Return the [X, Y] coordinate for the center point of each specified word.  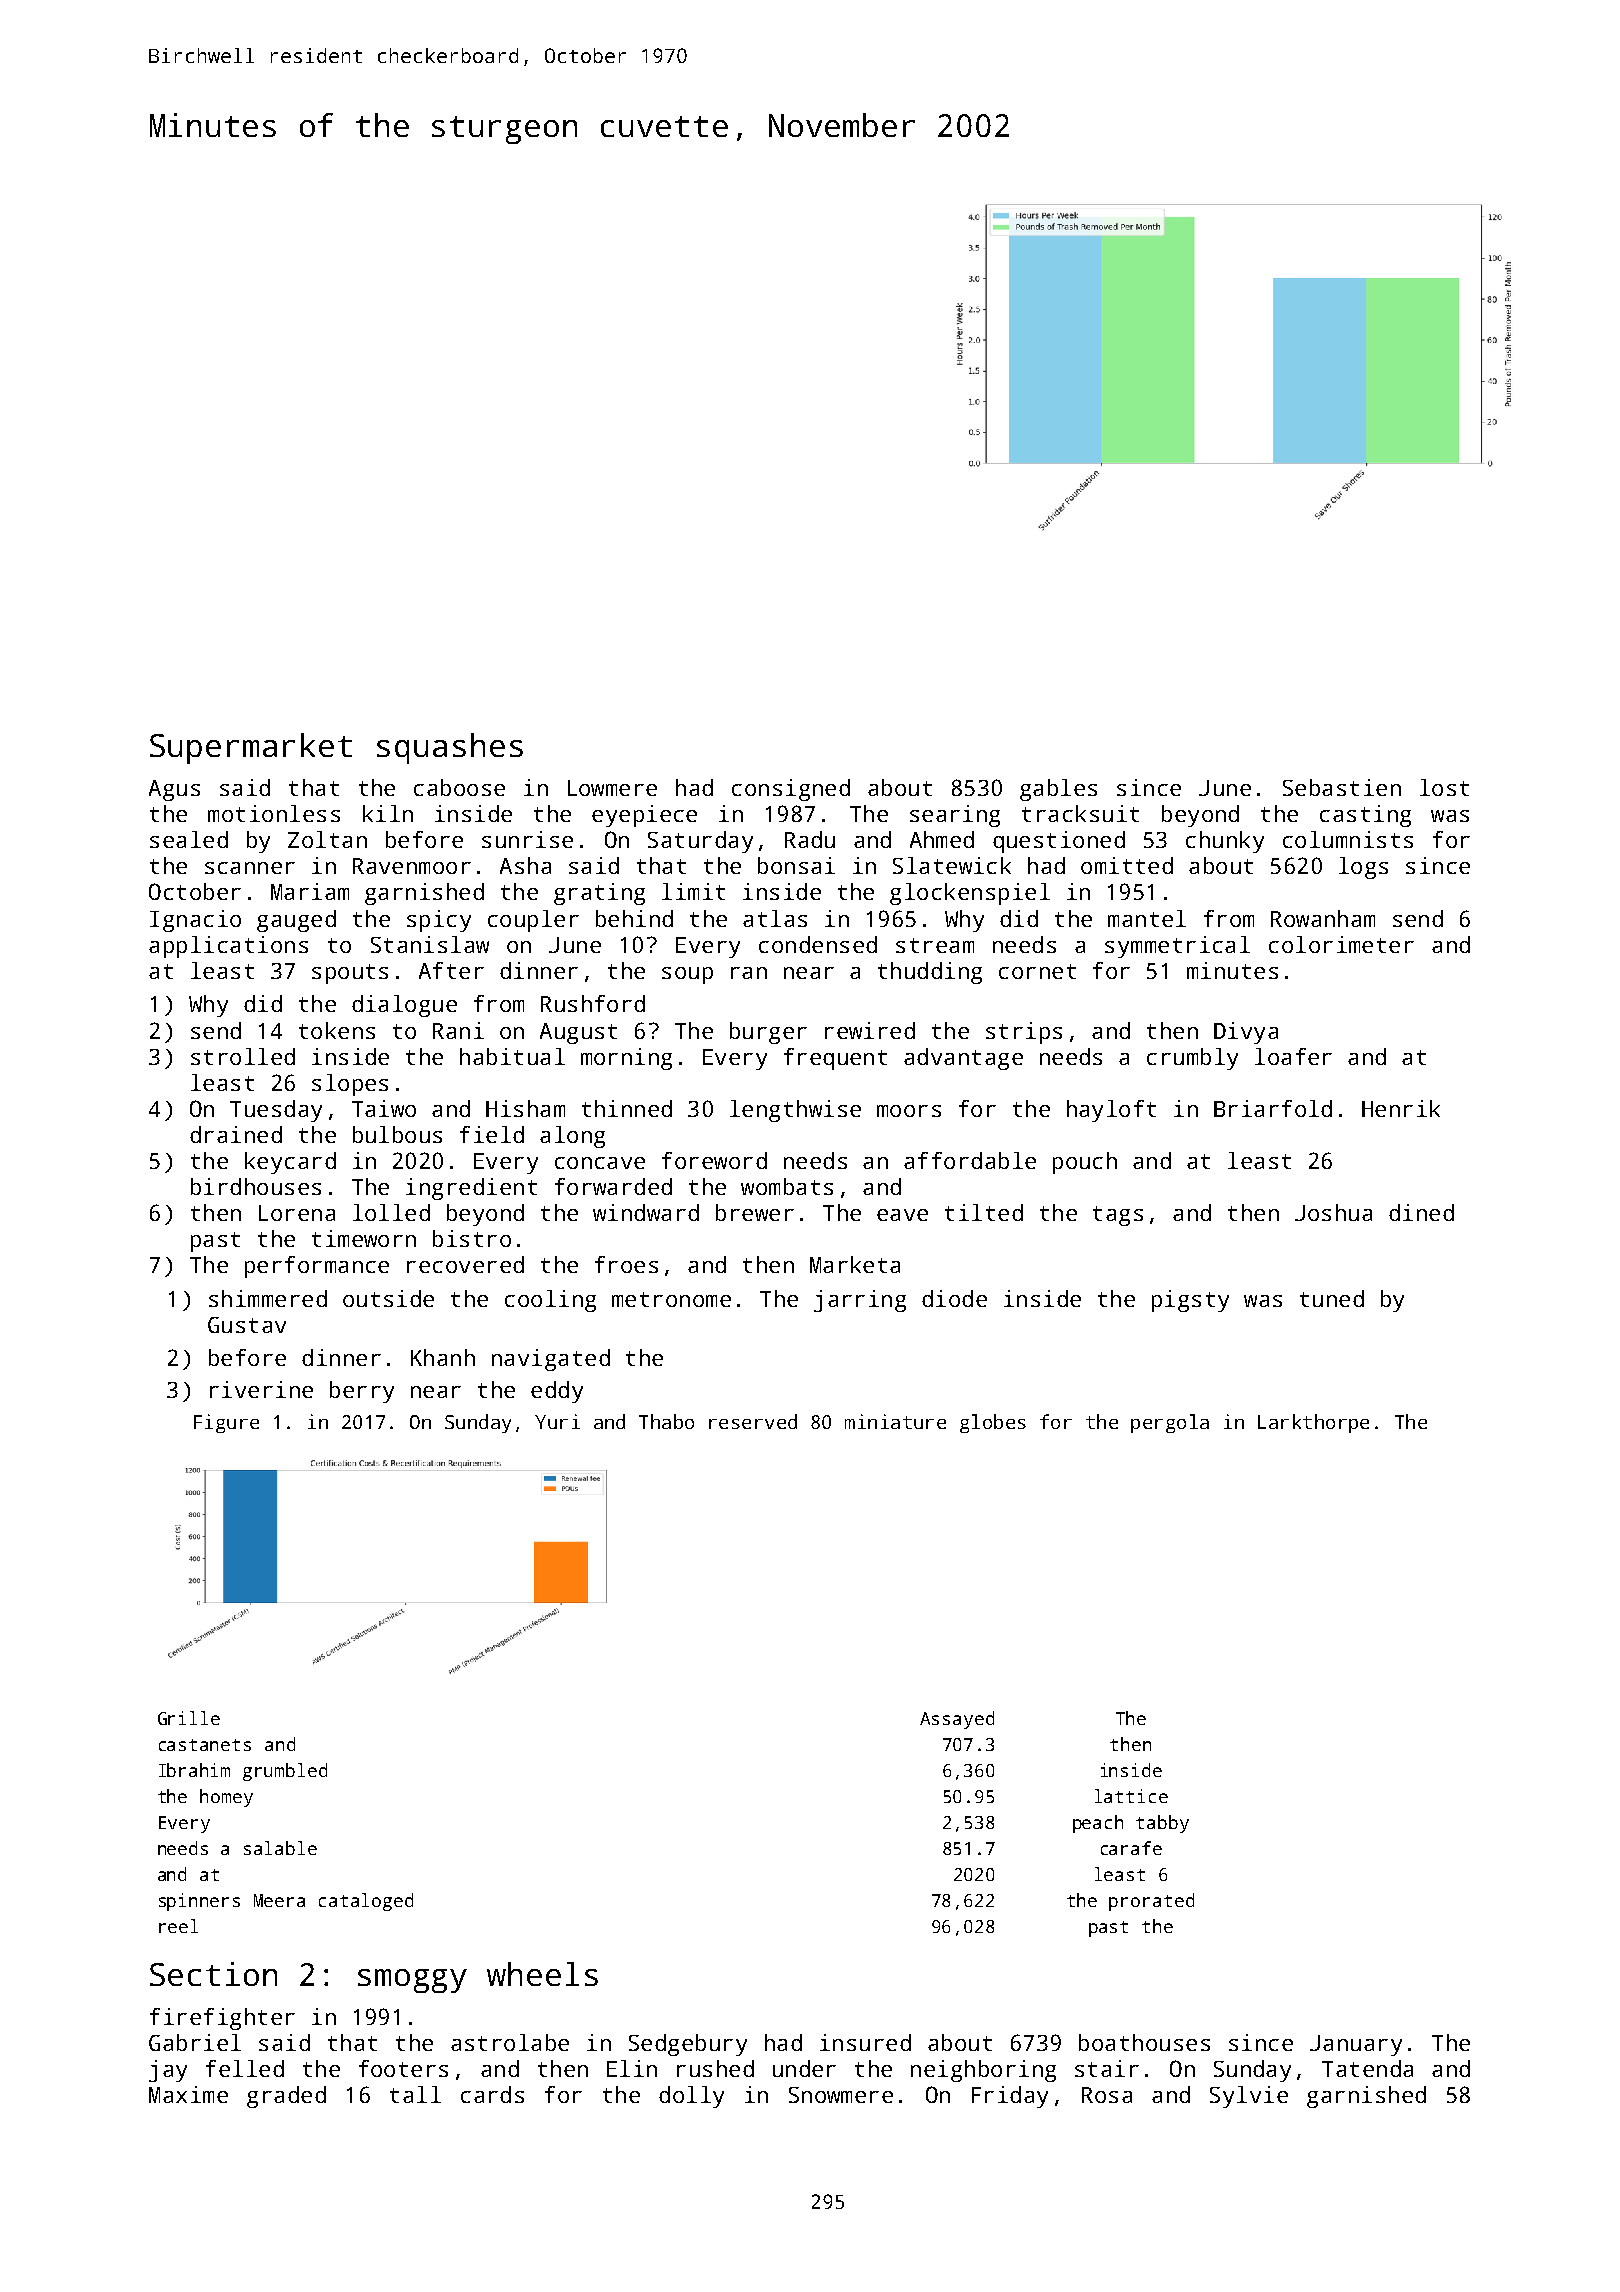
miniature [895, 1421]
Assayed [957, 1720]
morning [626, 1059]
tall [415, 2094]
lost [1444, 787]
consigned [791, 790]
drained [236, 1134]
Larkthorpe [1313, 1423]
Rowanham [1323, 918]
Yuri [557, 1421]
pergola [1170, 1423]
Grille [189, 1718]
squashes [450, 748]
